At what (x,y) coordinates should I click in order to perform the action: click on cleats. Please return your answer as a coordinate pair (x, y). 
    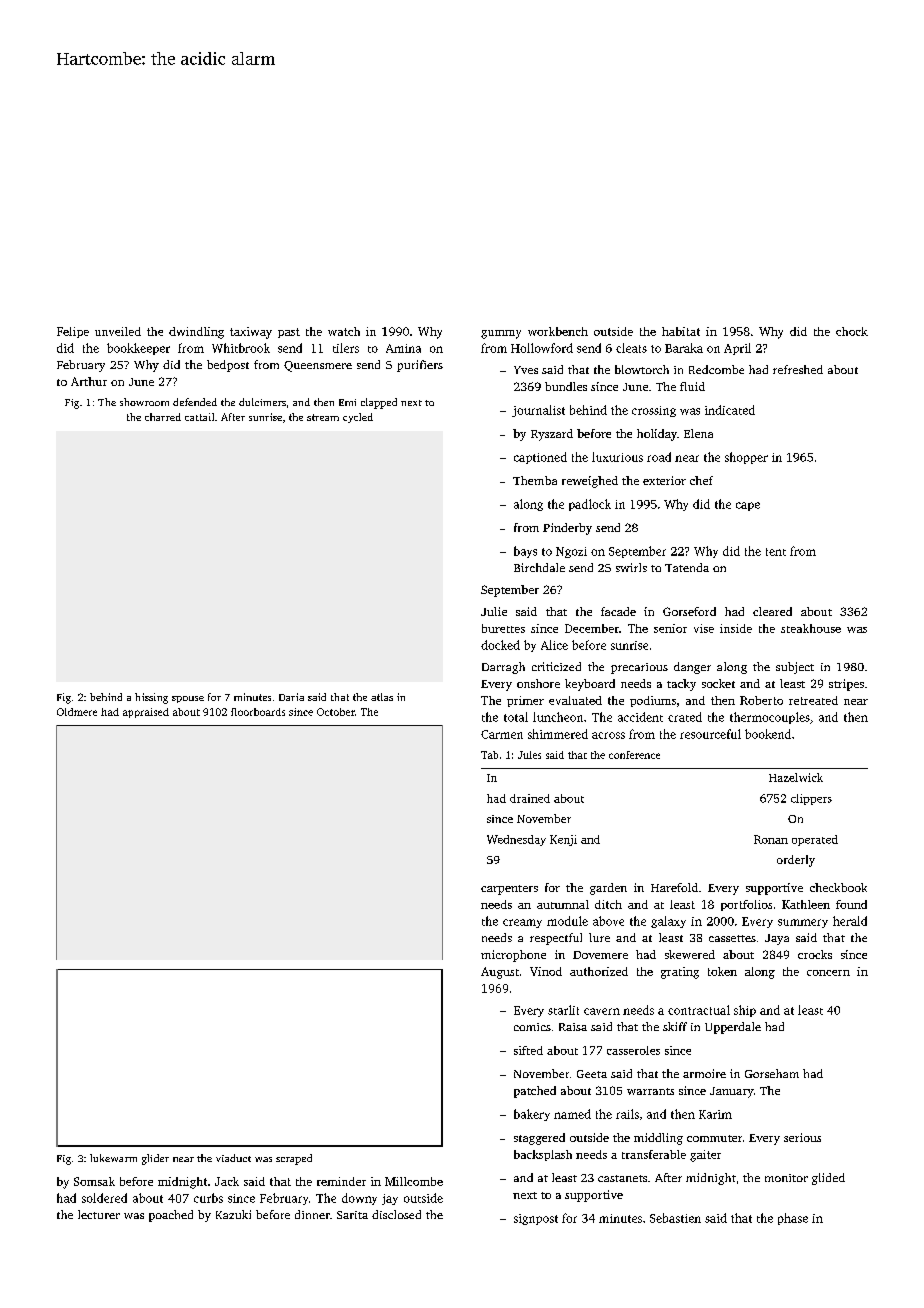
    Looking at the image, I should click on (631, 348).
